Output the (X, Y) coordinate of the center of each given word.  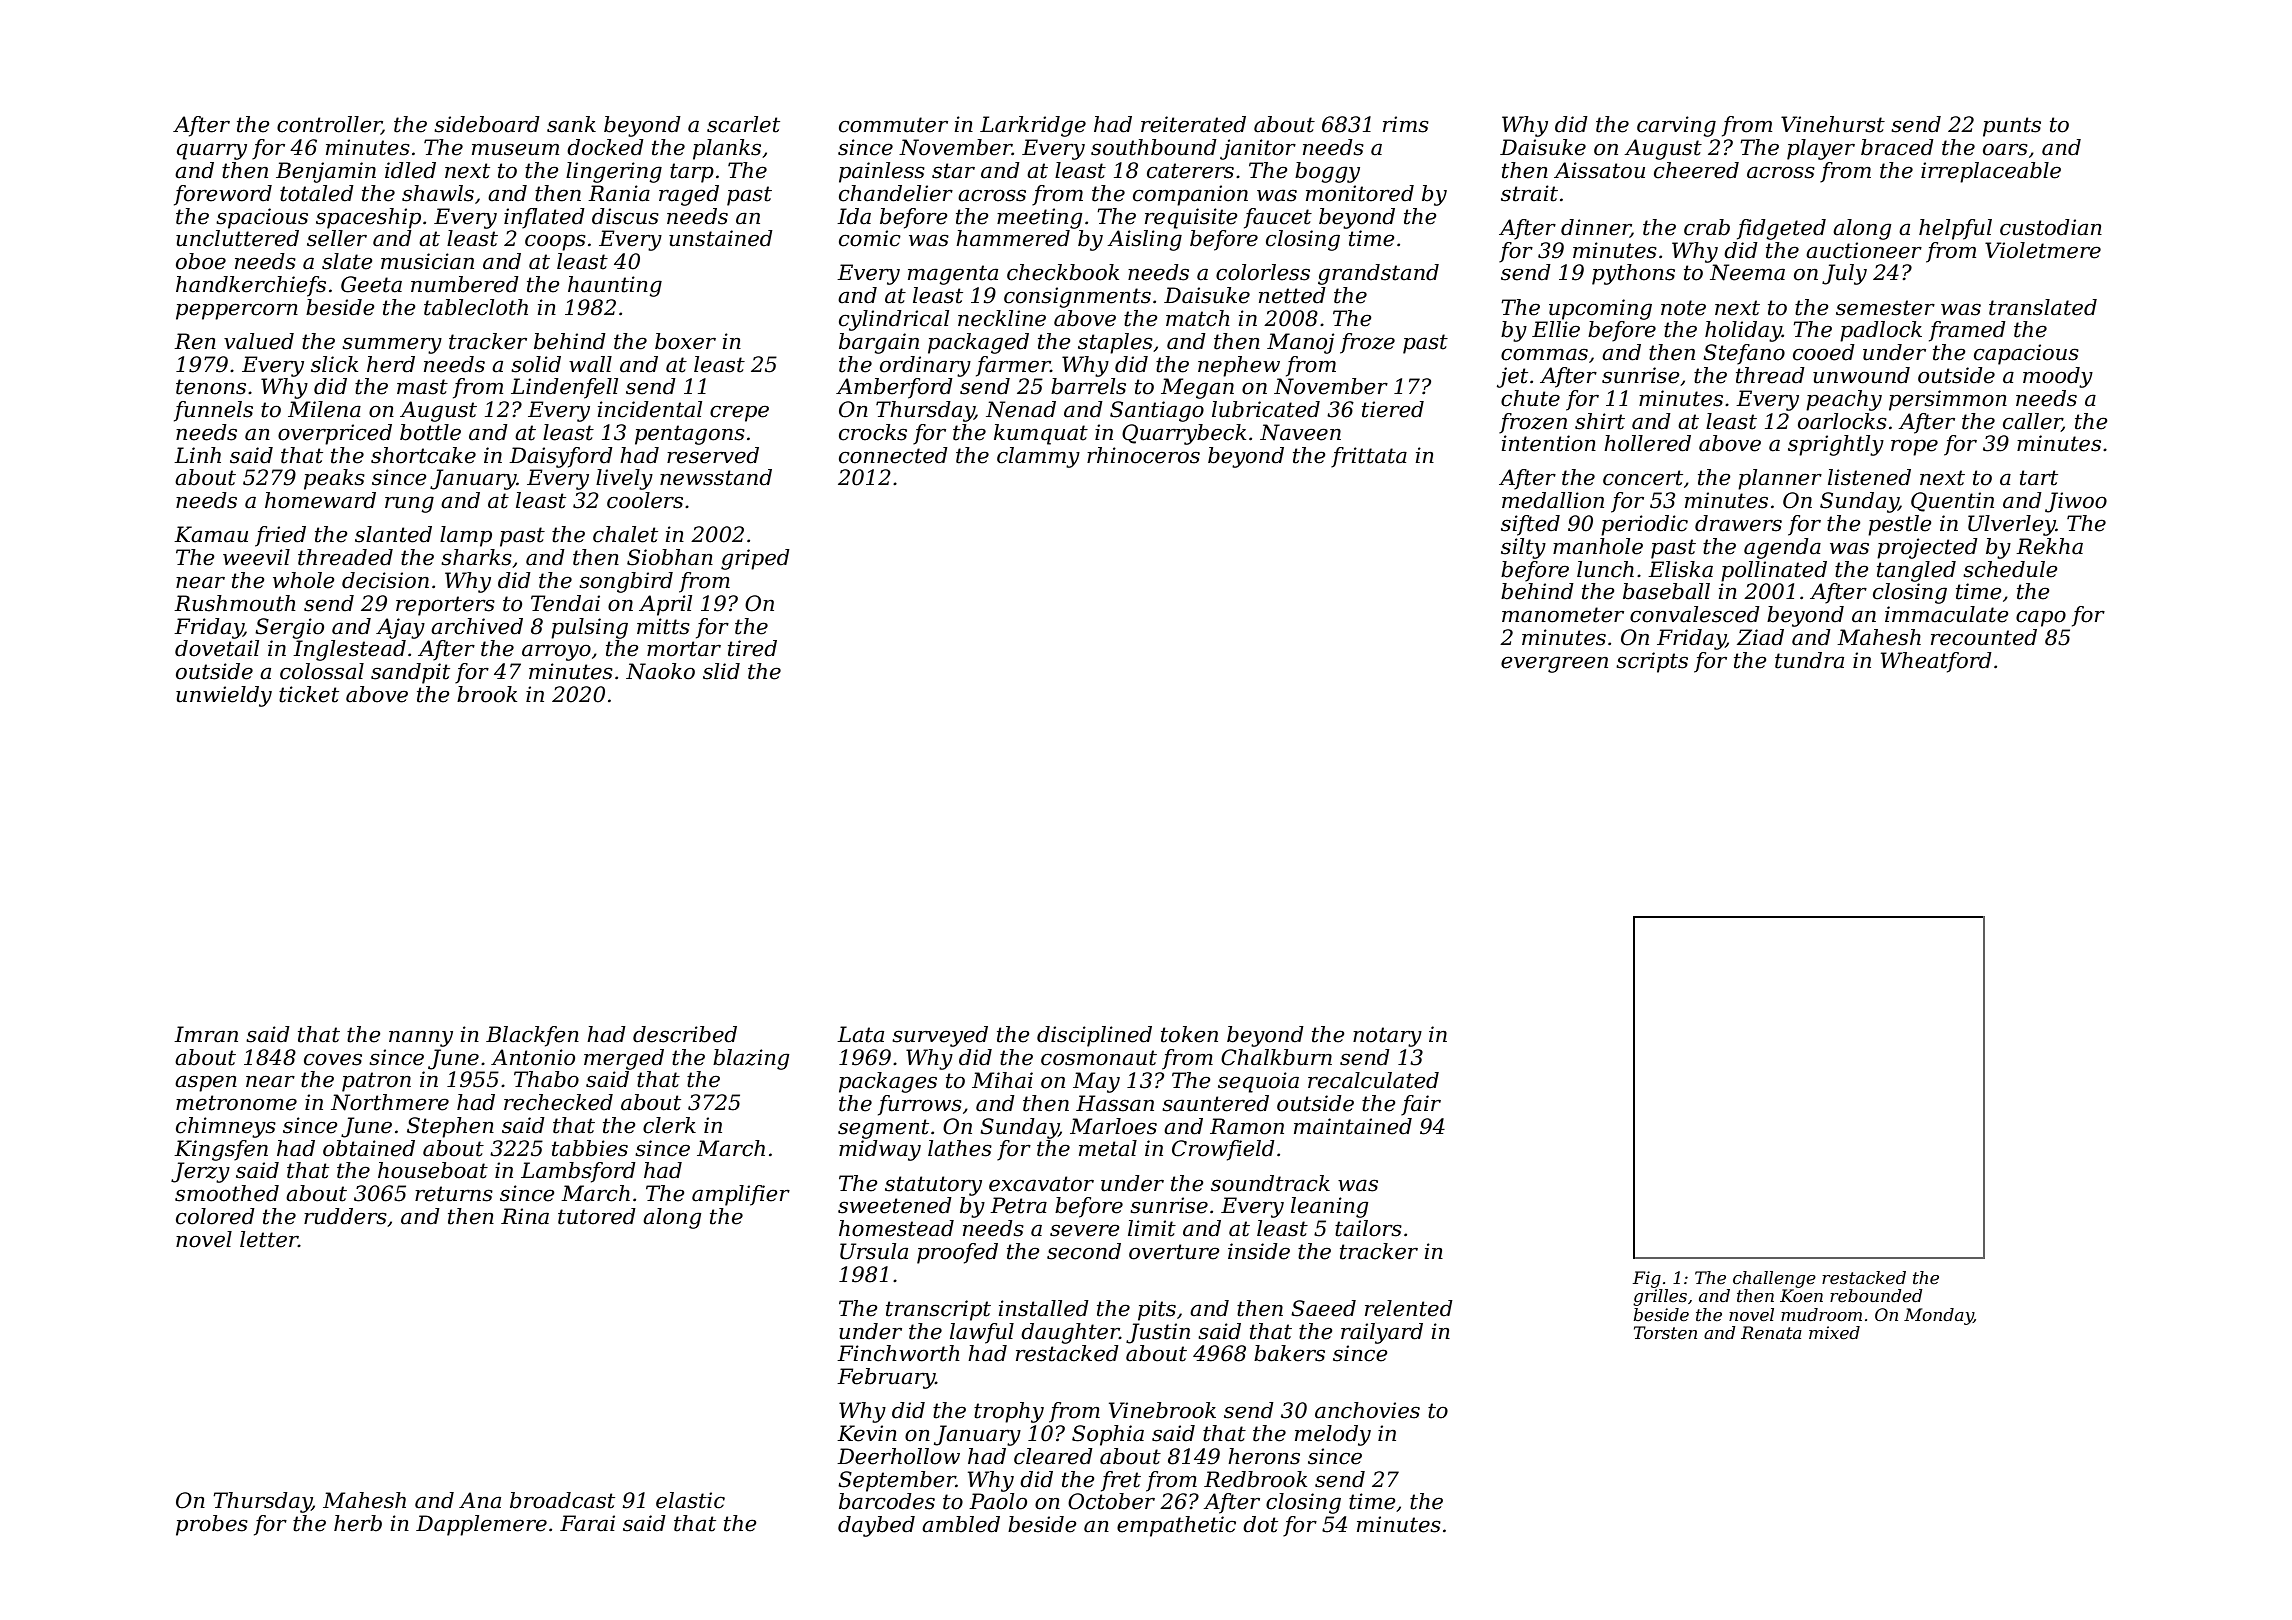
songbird (626, 582)
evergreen (1554, 664)
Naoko (660, 671)
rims (1406, 124)
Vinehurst (1833, 124)
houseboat (433, 1170)
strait (1529, 193)
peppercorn (237, 311)
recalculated (1373, 1080)
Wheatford (1936, 662)
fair (1421, 1105)
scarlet (743, 124)
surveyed (940, 1036)
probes (212, 1525)
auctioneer (1864, 250)
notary (1387, 1037)
